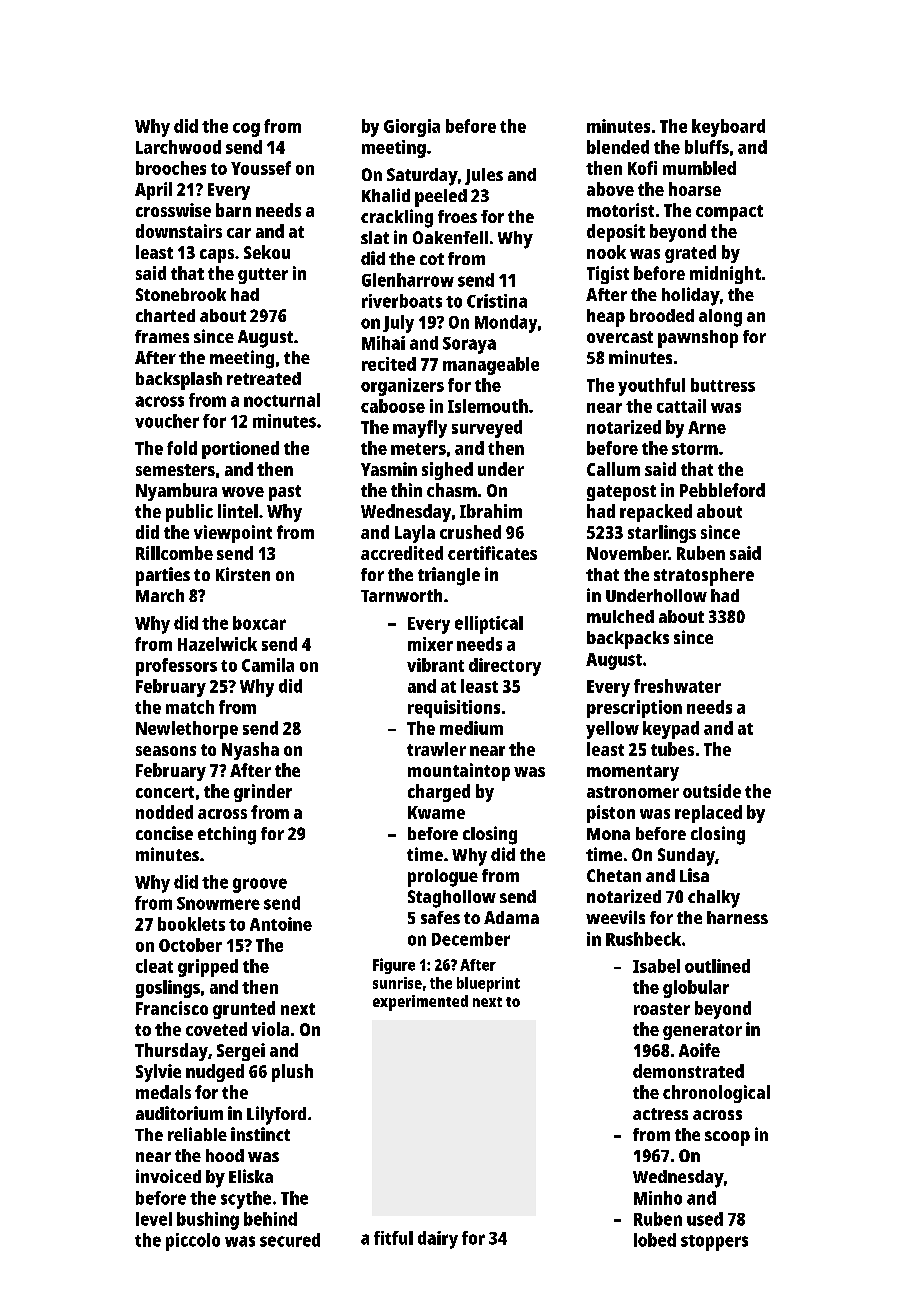 The width and height of the screenshot is (908, 1316). What do you see at coordinates (436, 812) in the screenshot?
I see `Kwame` at bounding box center [436, 812].
